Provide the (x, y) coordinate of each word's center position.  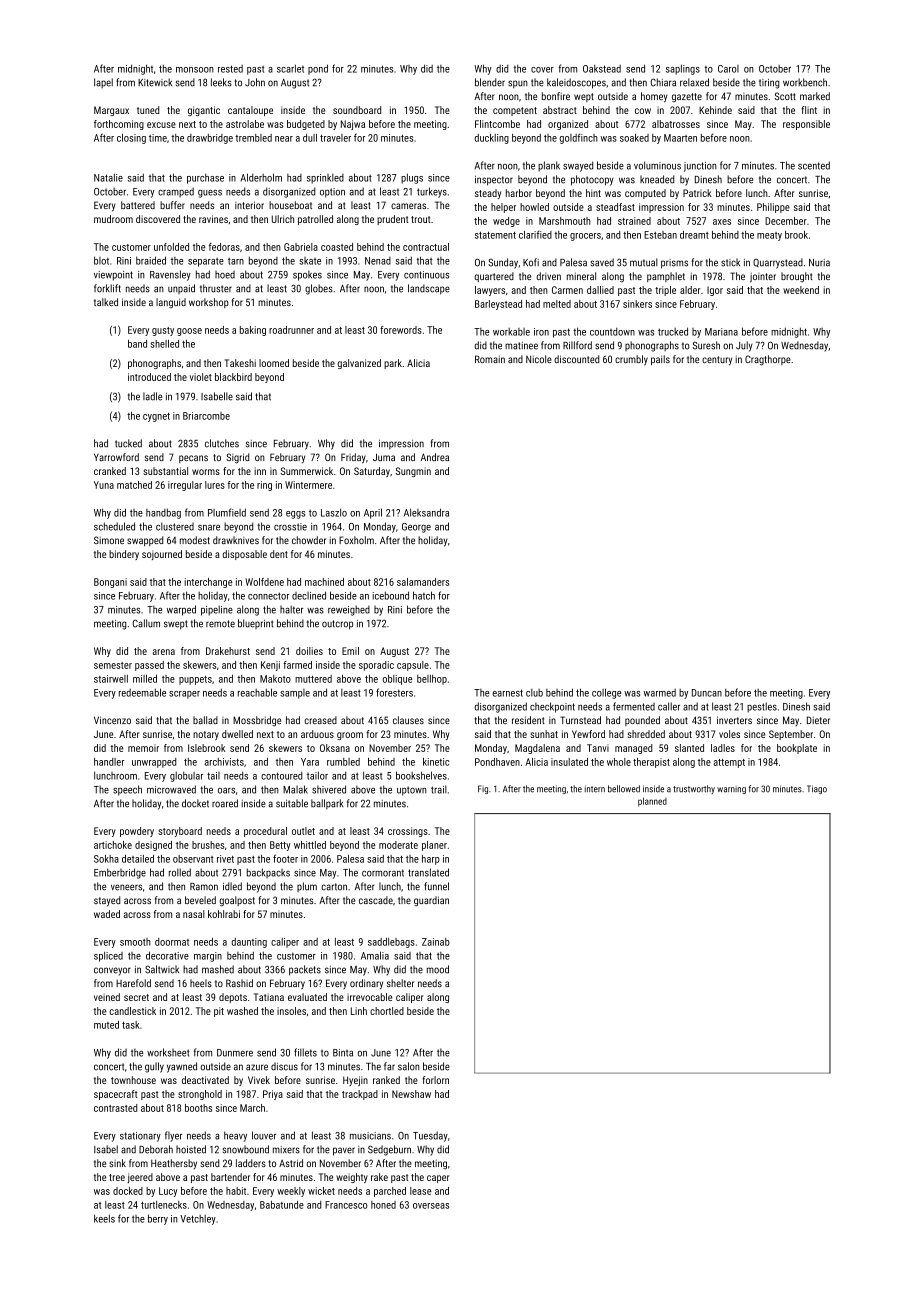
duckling (491, 139)
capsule (413, 666)
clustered (175, 526)
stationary (140, 1137)
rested (230, 69)
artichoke (113, 845)
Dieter (818, 720)
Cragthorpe (768, 360)
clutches (222, 443)
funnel (436, 886)
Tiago (817, 789)
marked (815, 96)
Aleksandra (426, 512)
